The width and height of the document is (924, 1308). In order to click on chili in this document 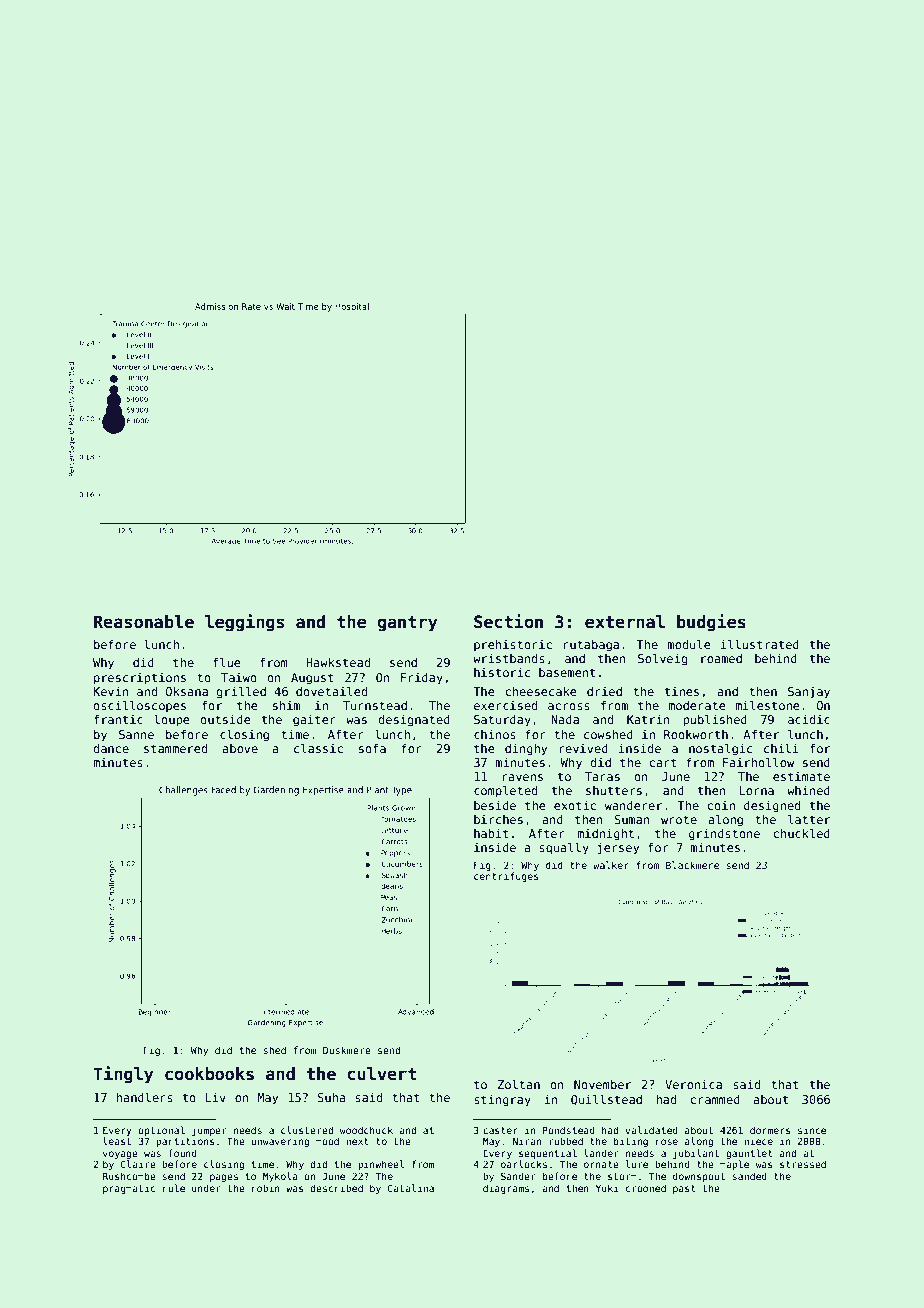, I will do `click(781, 748)`.
